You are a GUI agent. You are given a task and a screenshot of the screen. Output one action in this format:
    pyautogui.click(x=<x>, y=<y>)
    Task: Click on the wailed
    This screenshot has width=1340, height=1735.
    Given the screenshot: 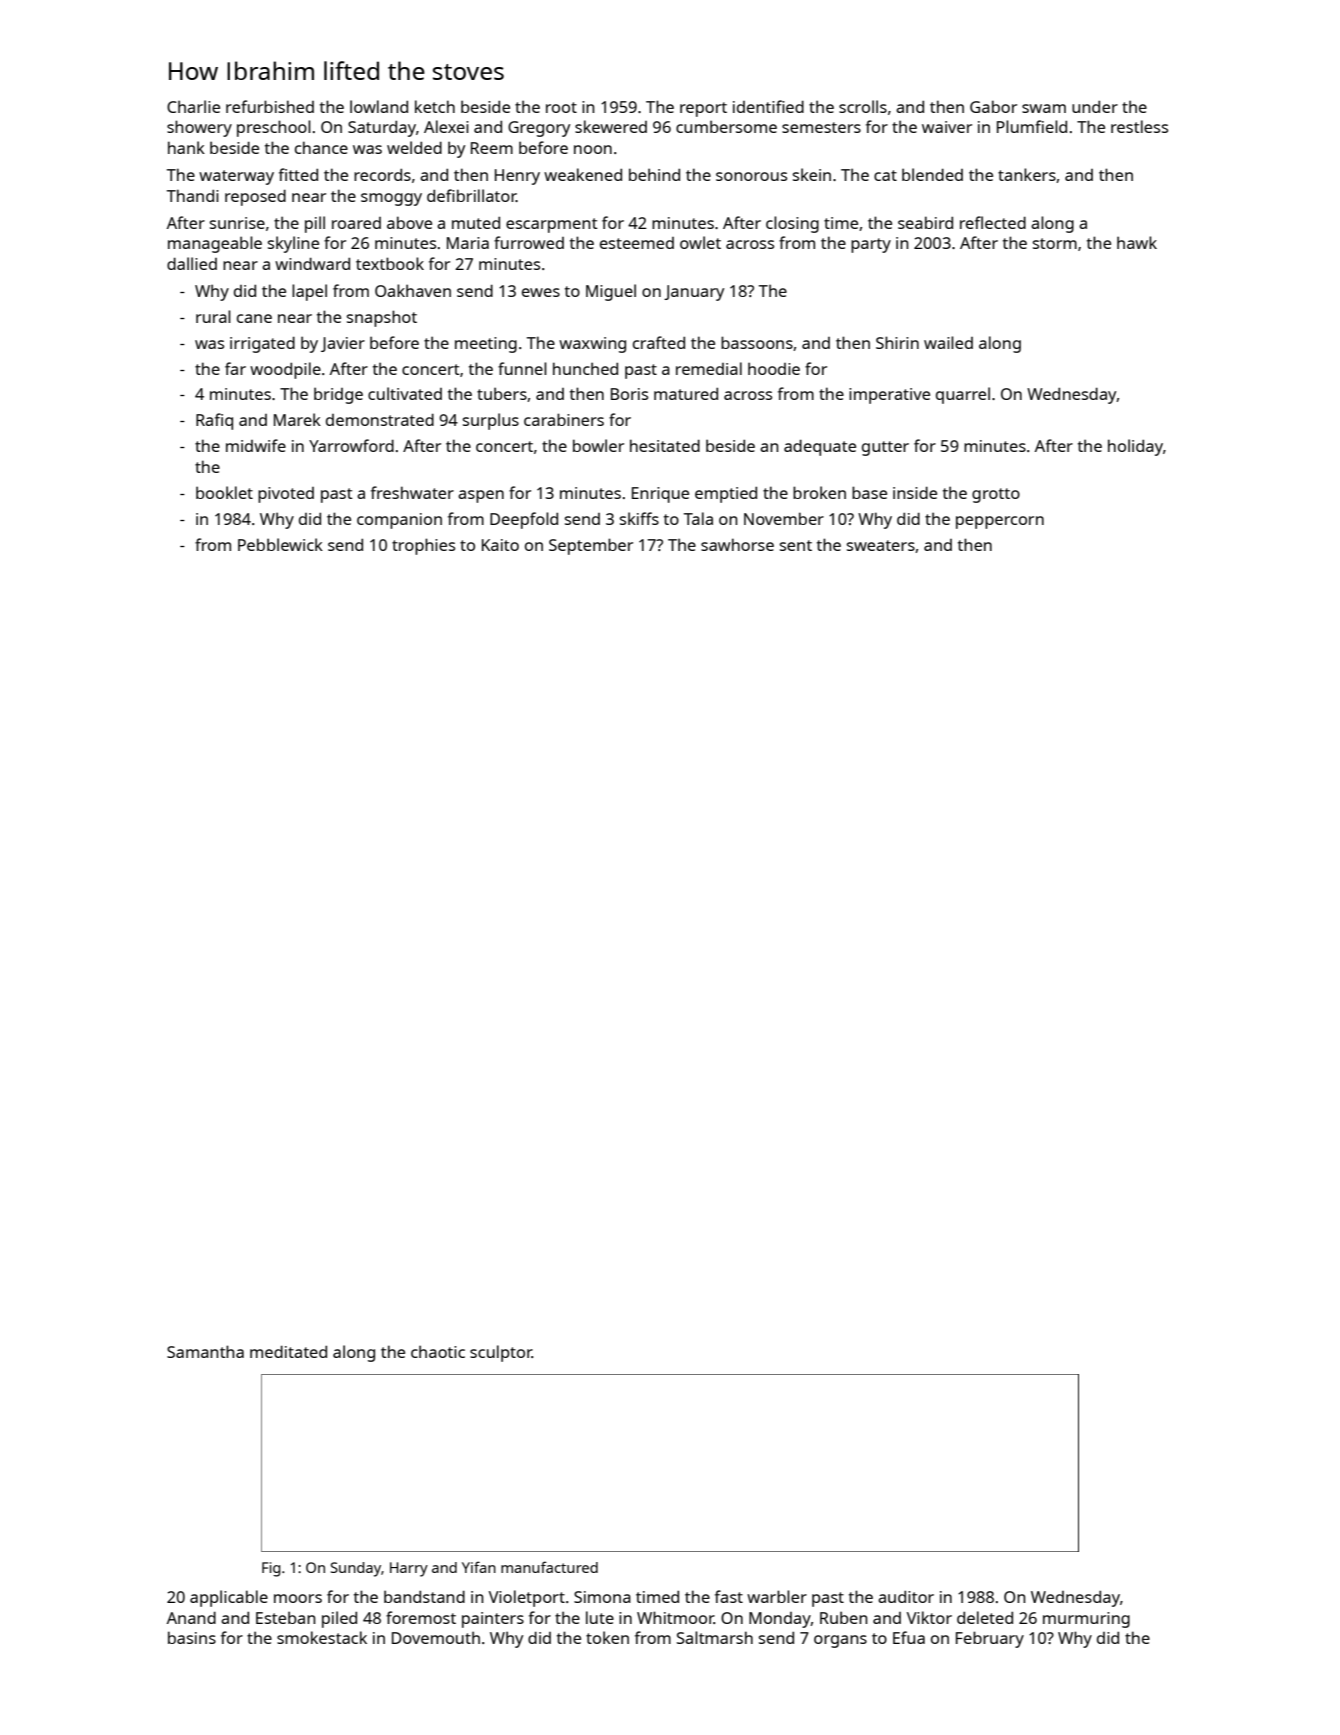 What is the action you would take?
    pyautogui.click(x=948, y=342)
